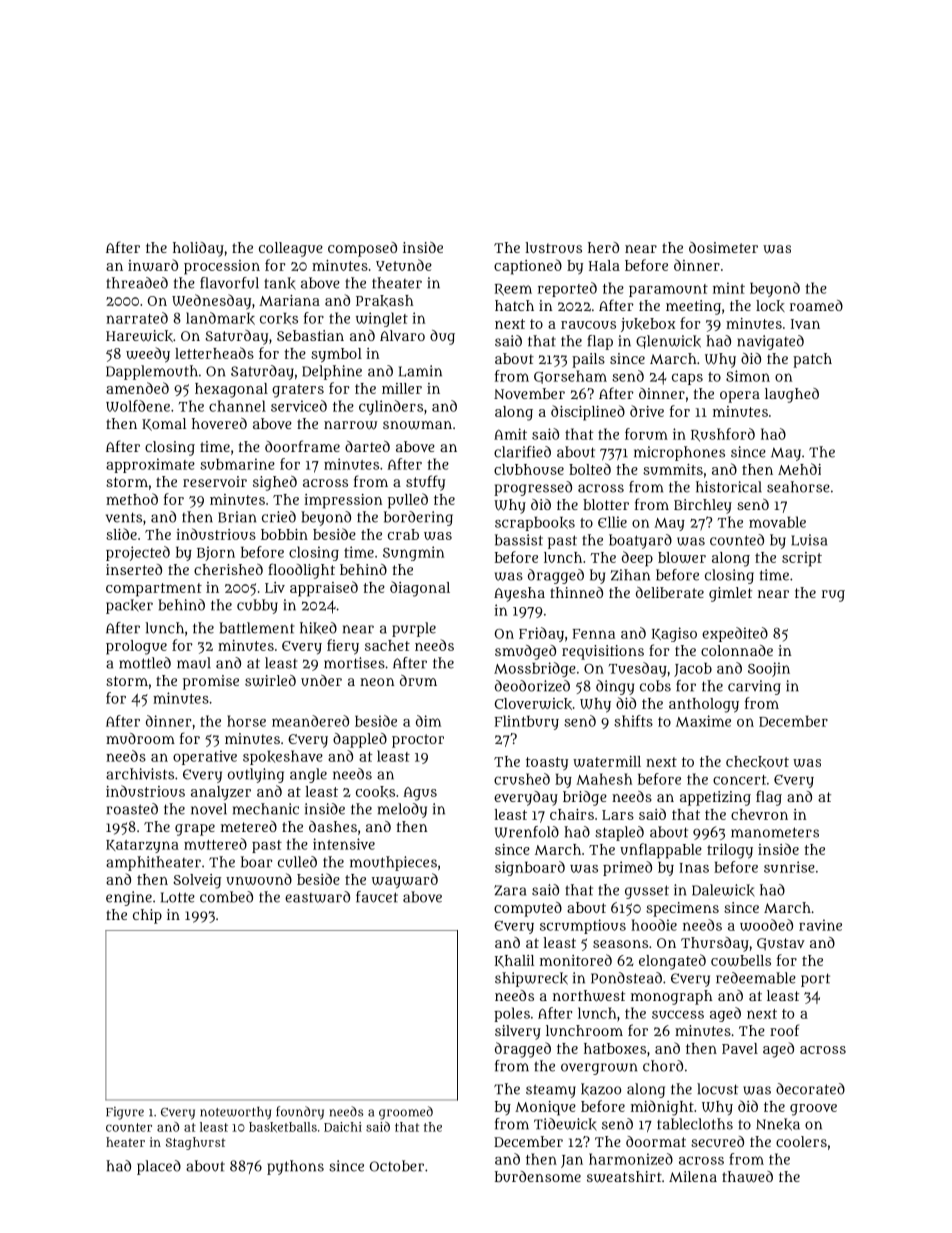  I want to click on grape, so click(195, 830).
